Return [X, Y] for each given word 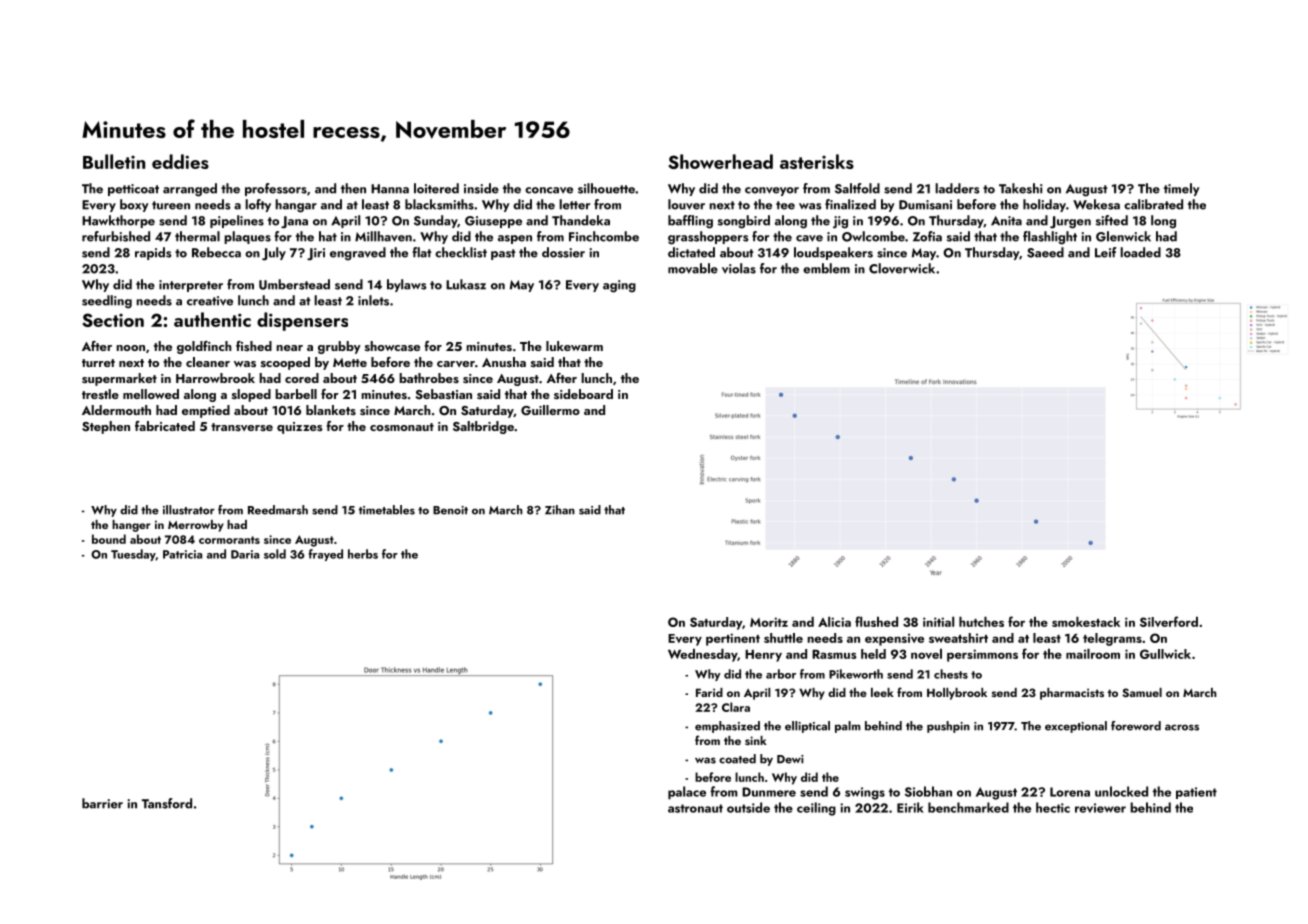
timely [1182, 189]
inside [481, 188]
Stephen [106, 427]
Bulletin [114, 161]
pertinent [733, 639]
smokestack [1086, 621]
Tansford [167, 803]
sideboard [583, 394]
